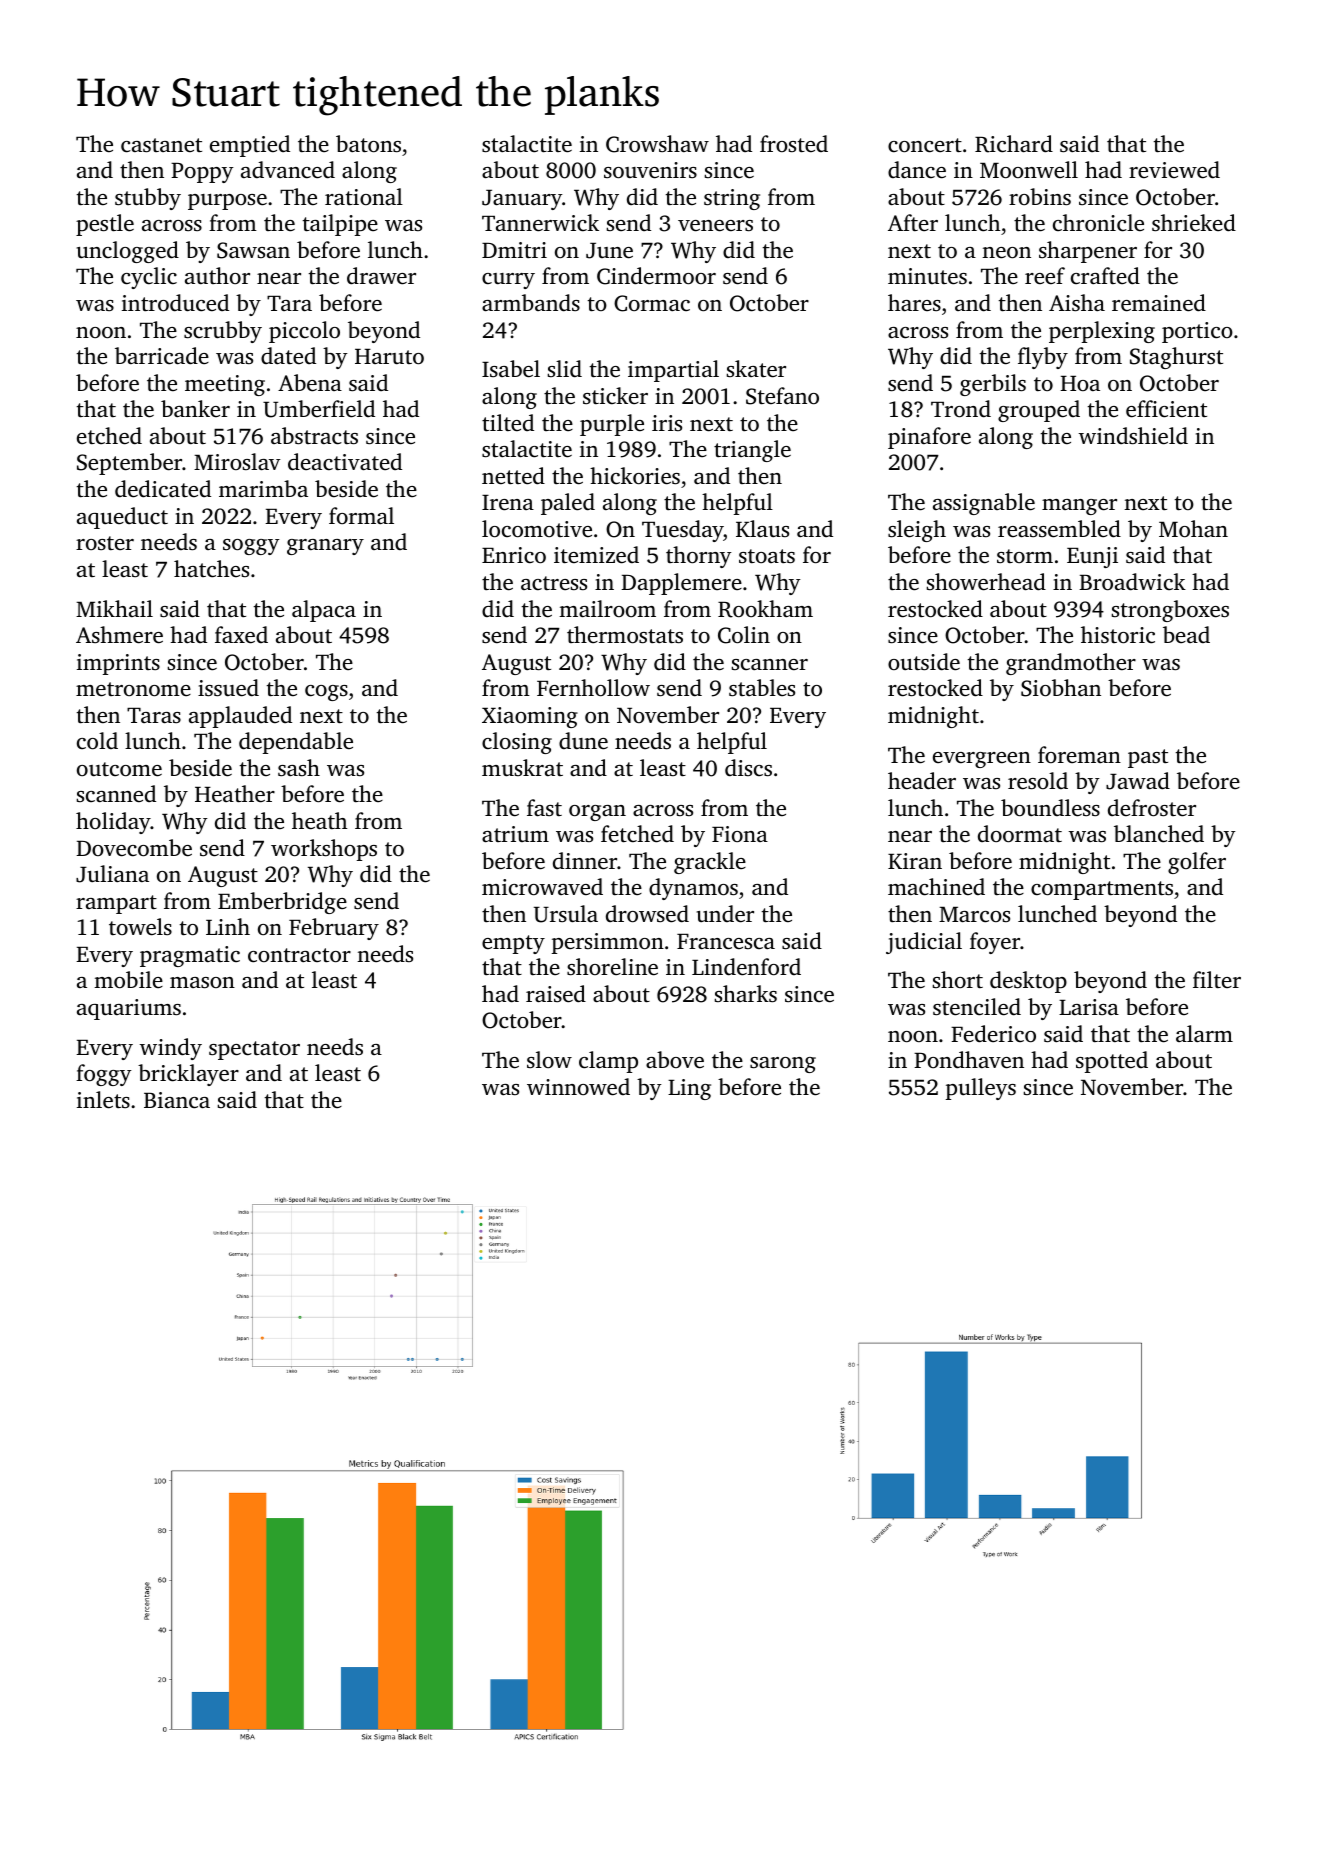 This screenshot has width=1319, height=1865. Describe the element at coordinates (299, 767) in the screenshot. I see `sash` at that location.
